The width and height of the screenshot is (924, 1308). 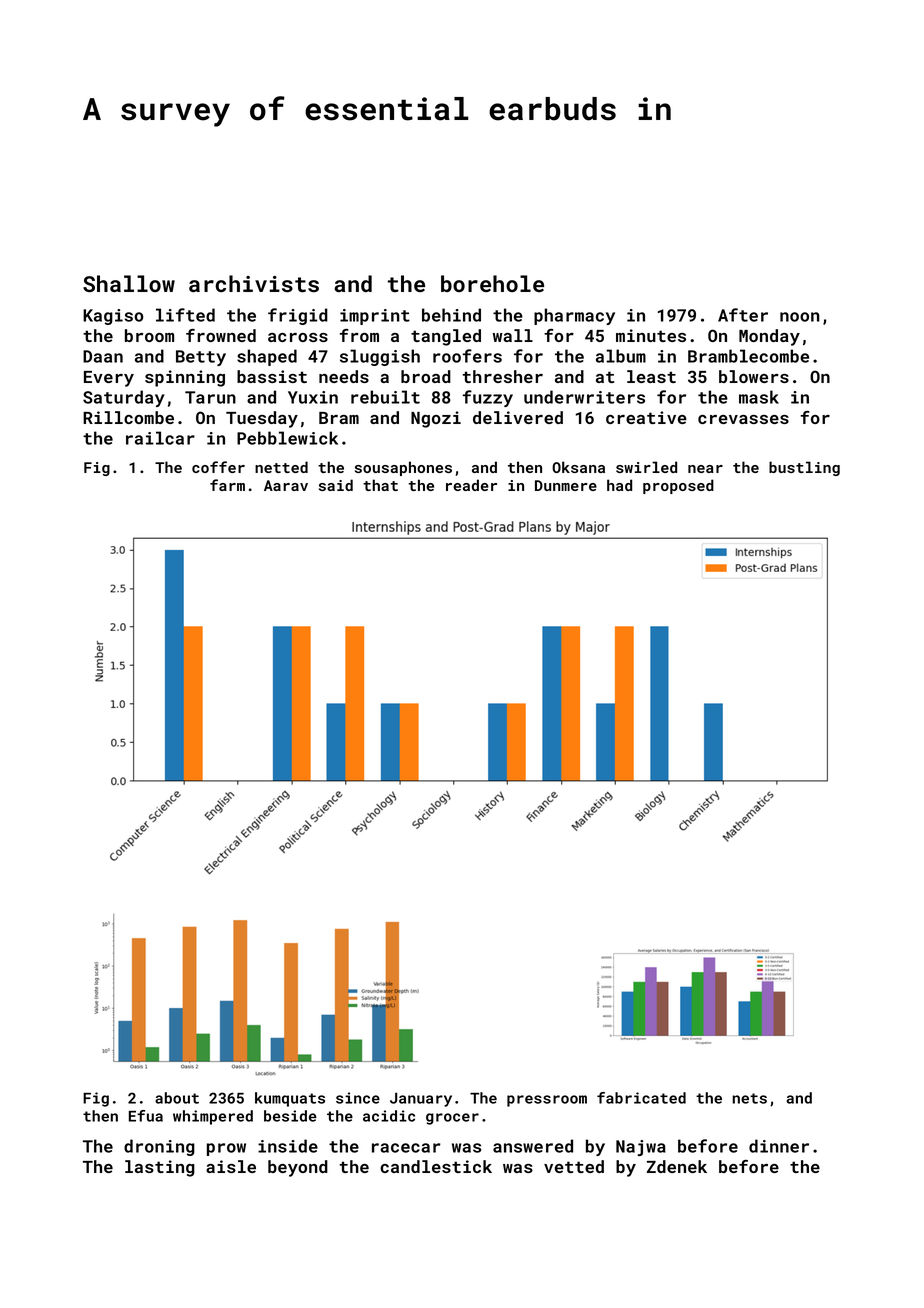 I want to click on reader, so click(x=471, y=485).
